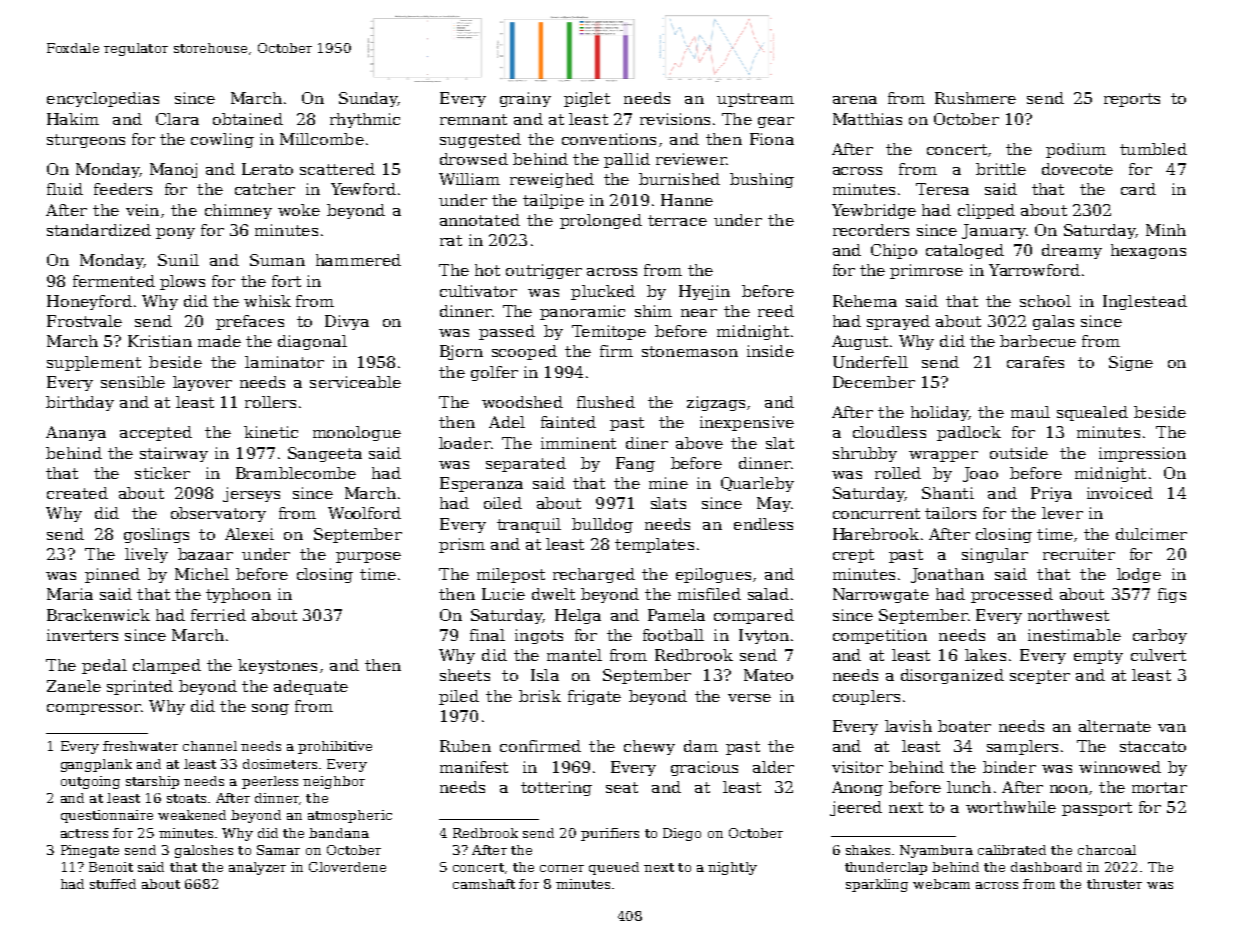 The image size is (1233, 952). I want to click on sturgeons, so click(86, 141).
